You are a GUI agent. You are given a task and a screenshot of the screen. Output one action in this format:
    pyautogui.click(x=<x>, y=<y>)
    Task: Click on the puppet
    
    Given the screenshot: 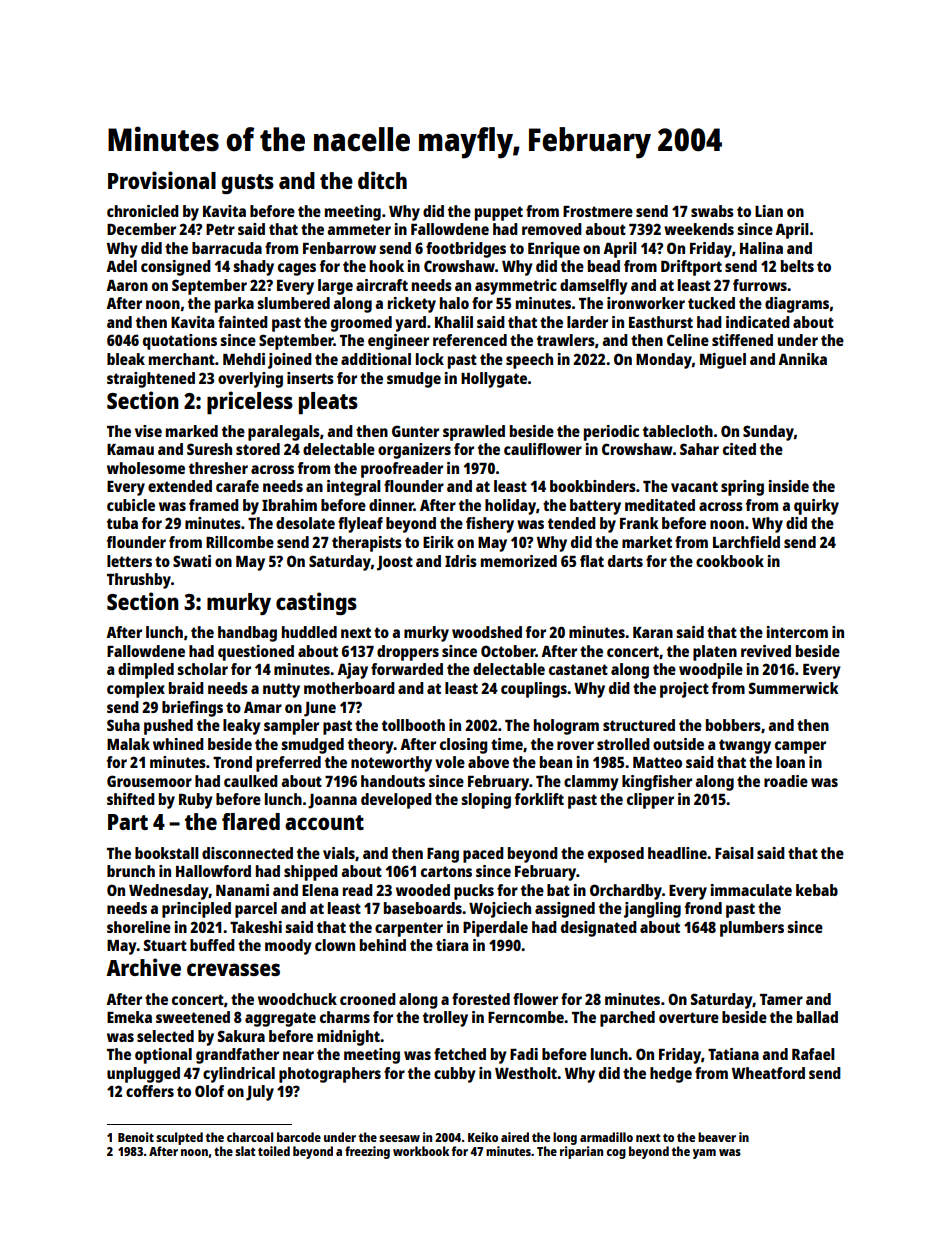 What is the action you would take?
    pyautogui.click(x=499, y=213)
